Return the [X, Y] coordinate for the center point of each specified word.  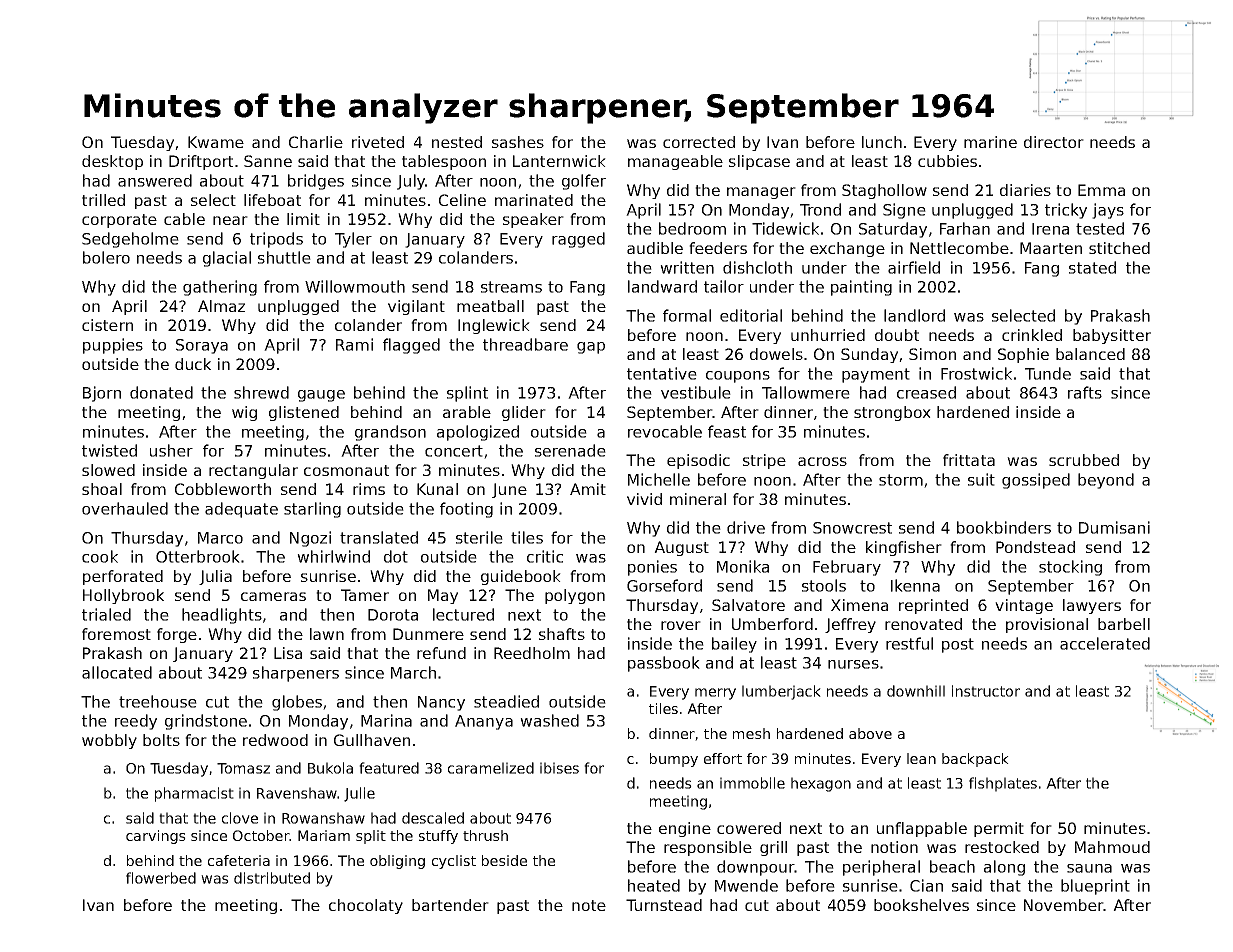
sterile [479, 537]
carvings [156, 837]
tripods [276, 240]
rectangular [253, 471]
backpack [975, 760]
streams [511, 287]
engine [685, 829]
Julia [215, 577]
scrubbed [1084, 460]
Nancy [441, 703]
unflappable [922, 829]
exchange [847, 249]
